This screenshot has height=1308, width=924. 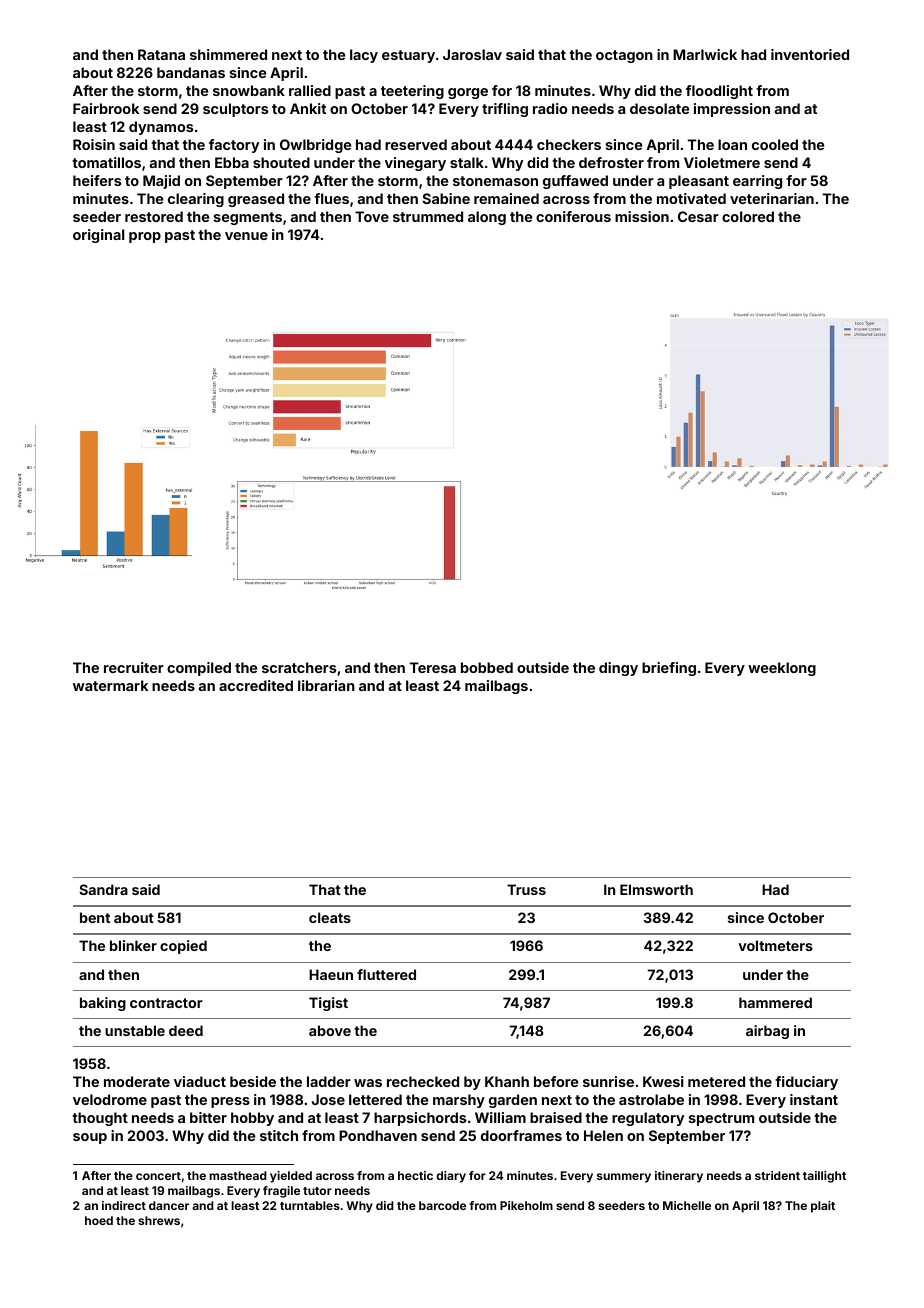 What do you see at coordinates (161, 54) in the screenshot?
I see `Ratana` at bounding box center [161, 54].
